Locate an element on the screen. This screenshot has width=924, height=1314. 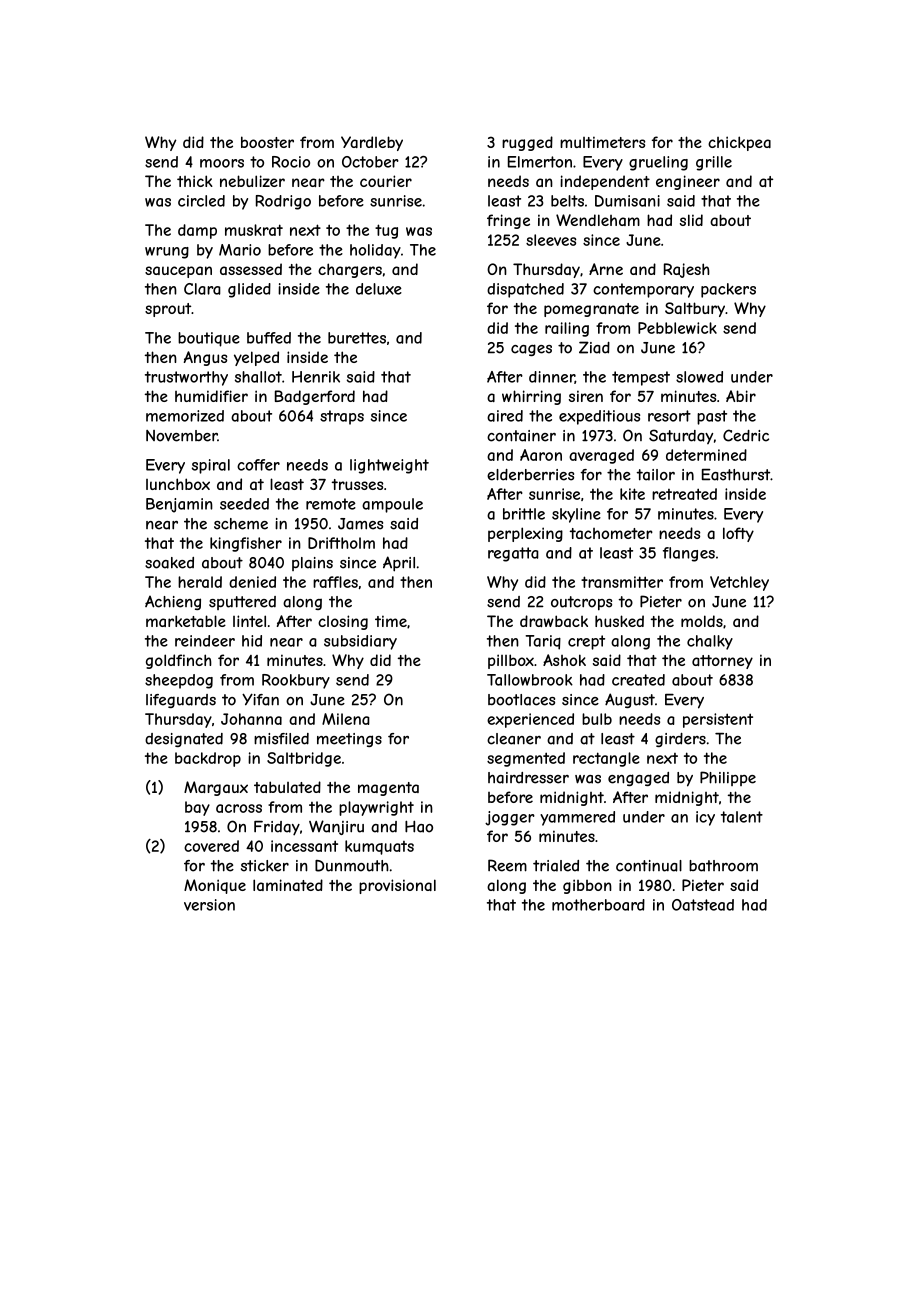
Abir is located at coordinates (741, 396).
